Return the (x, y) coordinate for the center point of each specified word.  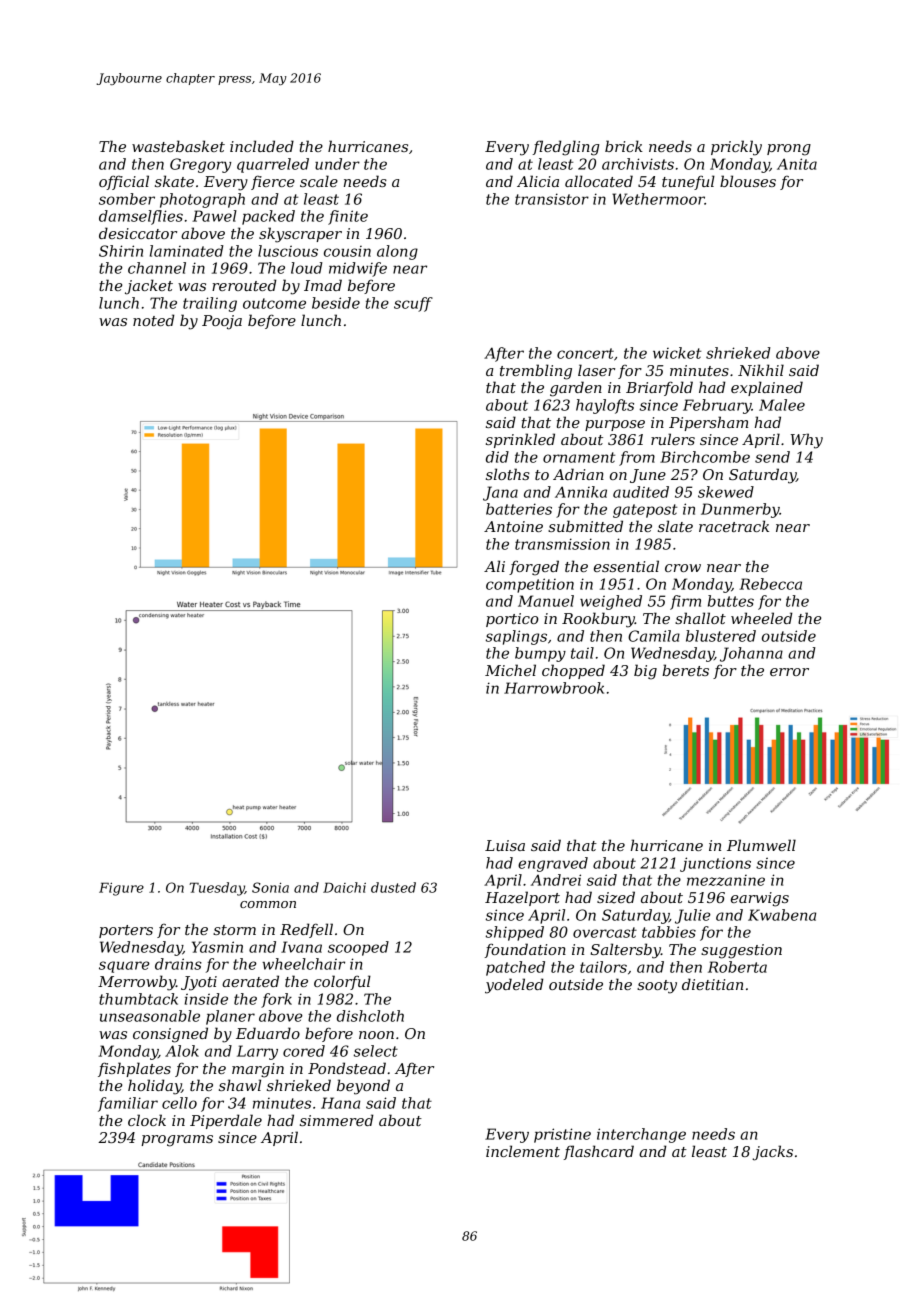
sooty (657, 987)
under (337, 164)
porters (126, 931)
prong (789, 150)
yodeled (514, 986)
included (262, 146)
